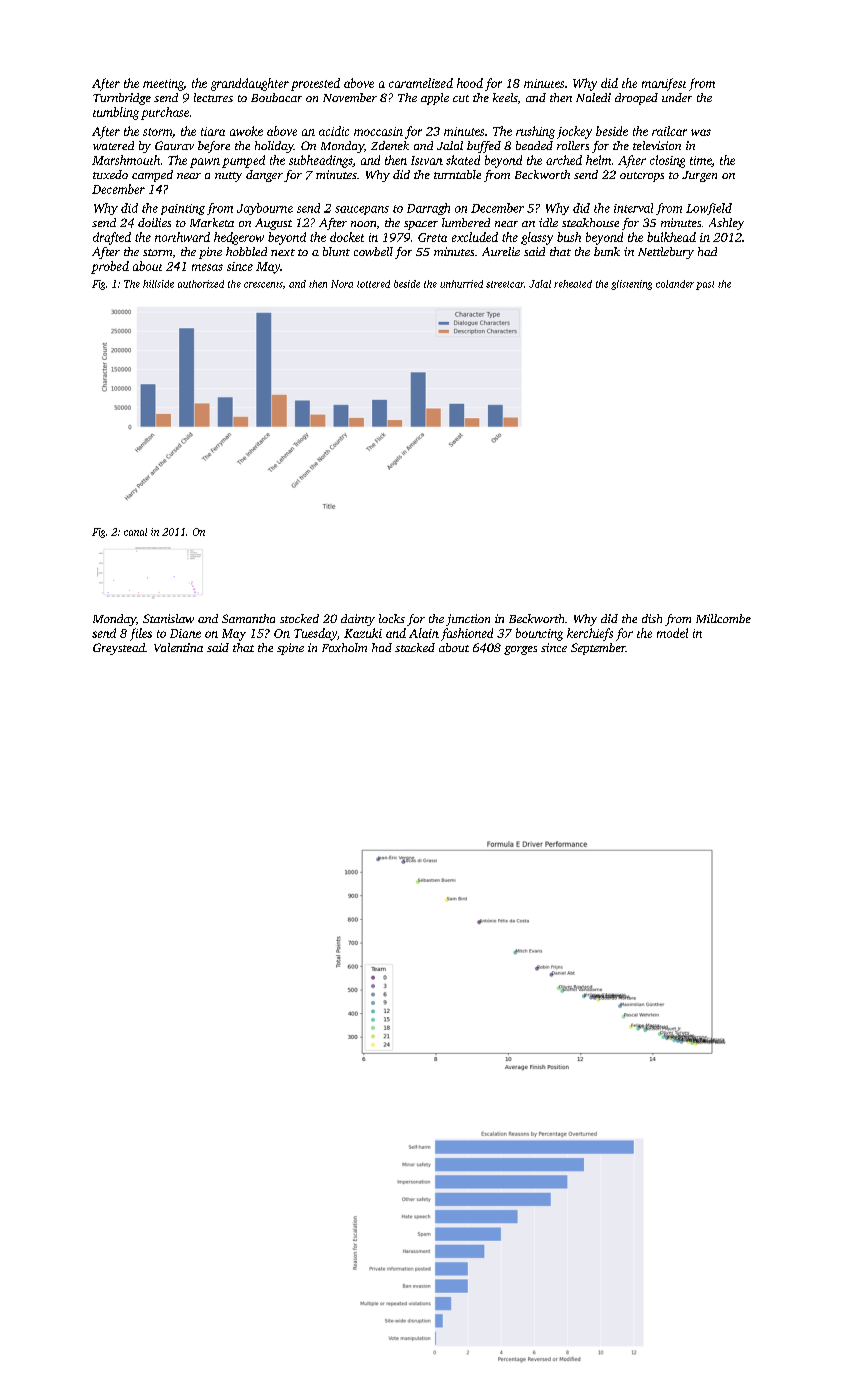 This screenshot has width=849, height=1400. What do you see at coordinates (246, 131) in the screenshot?
I see `awoke` at bounding box center [246, 131].
